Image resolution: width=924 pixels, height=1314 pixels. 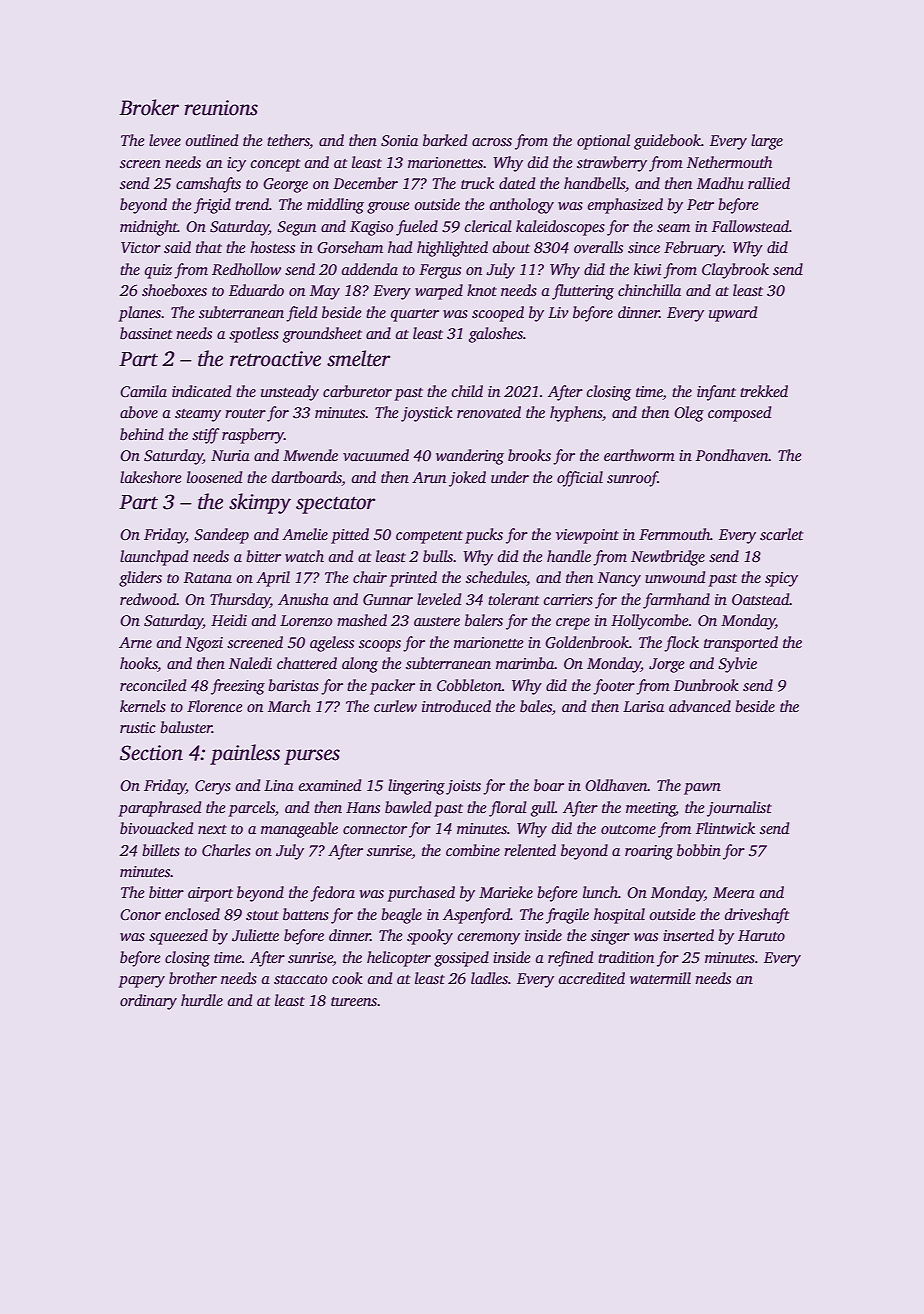 What do you see at coordinates (750, 226) in the screenshot?
I see `Fallowstead` at bounding box center [750, 226].
